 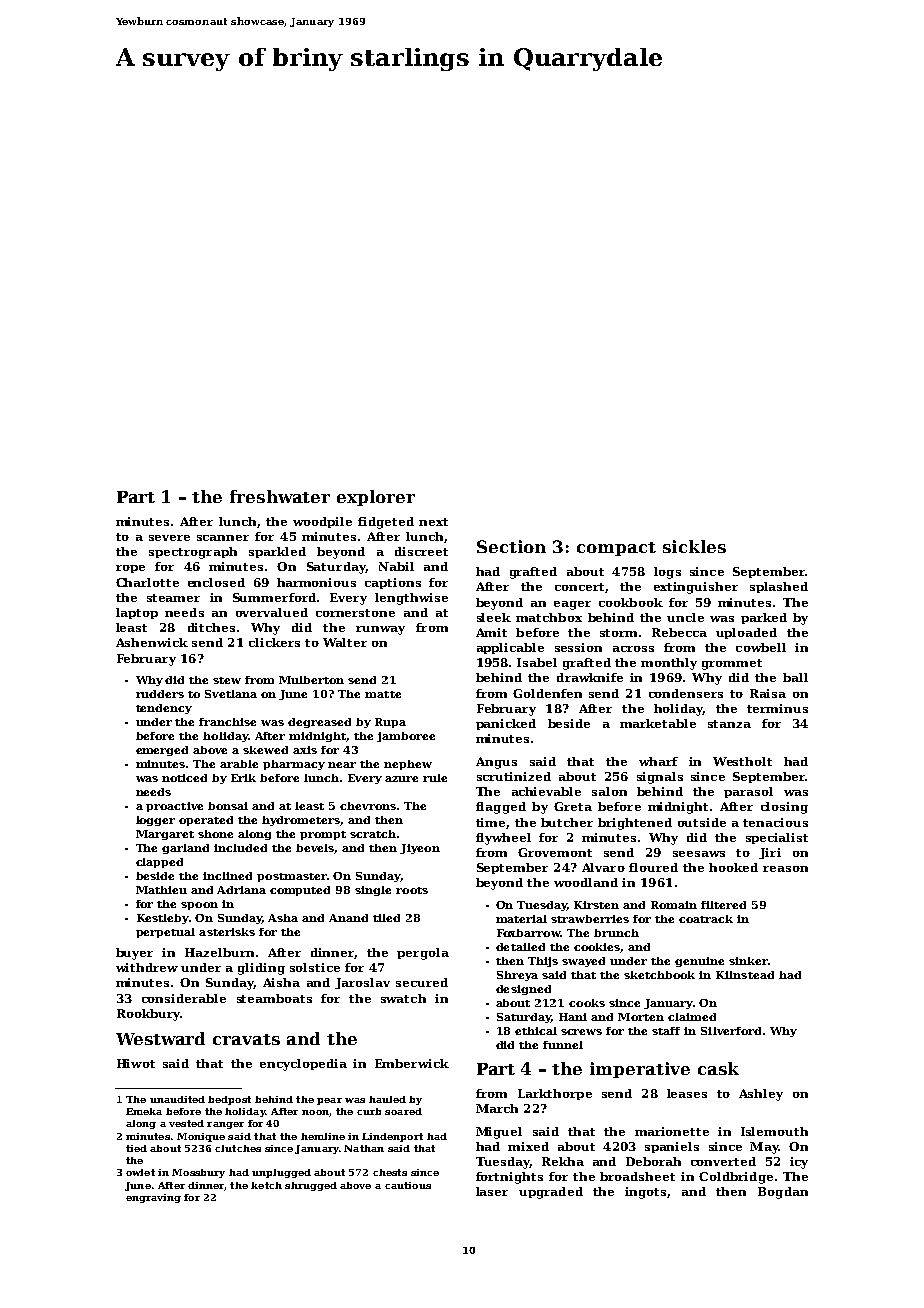 What do you see at coordinates (742, 761) in the image?
I see `Westholt` at bounding box center [742, 761].
